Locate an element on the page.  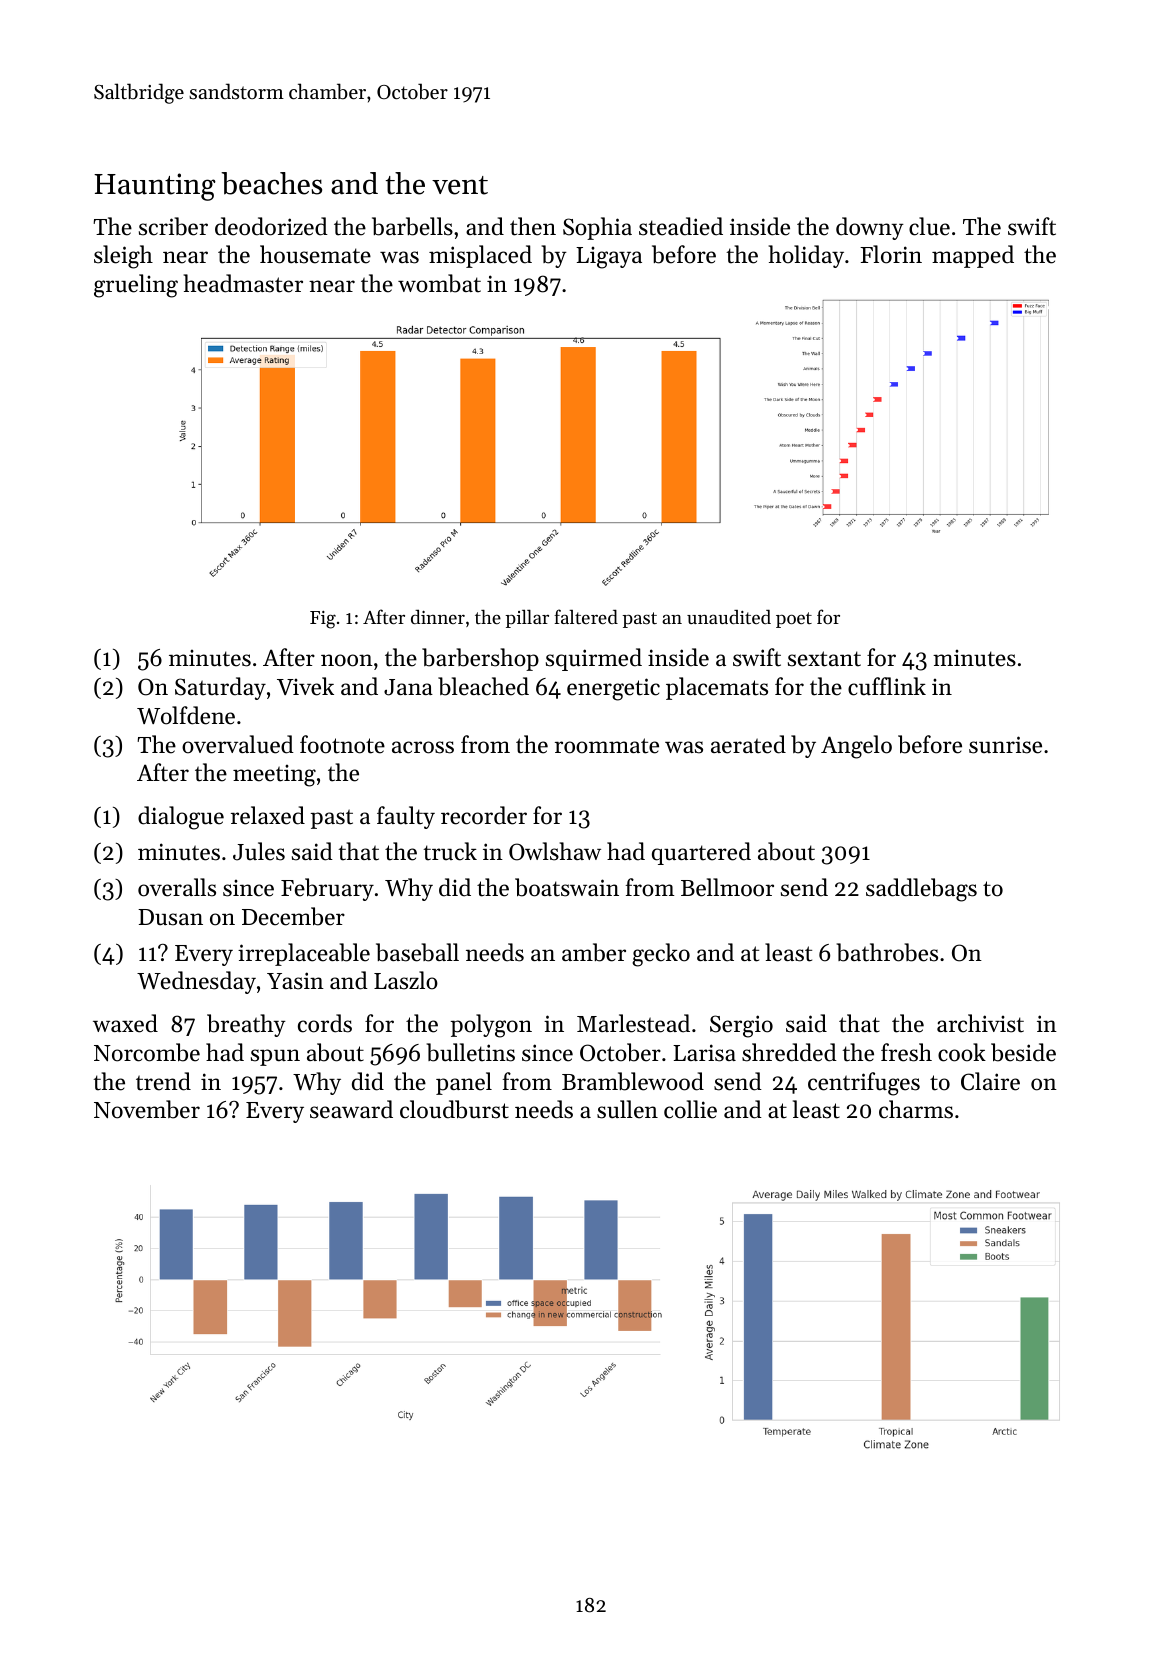
seaward is located at coordinates (351, 1109).
